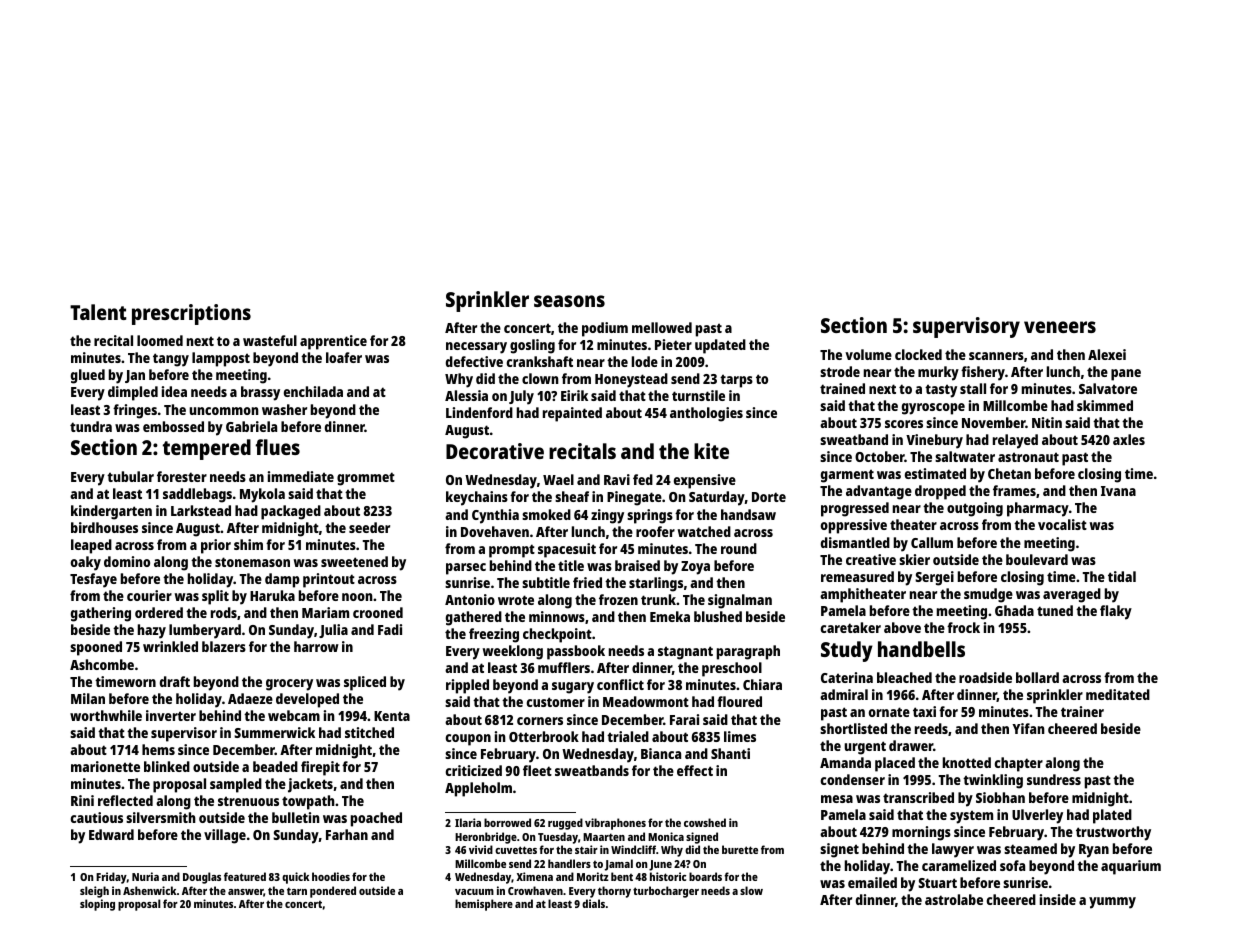 Image resolution: width=1233 pixels, height=952 pixels. What do you see at coordinates (91, 426) in the screenshot?
I see `tundra` at bounding box center [91, 426].
